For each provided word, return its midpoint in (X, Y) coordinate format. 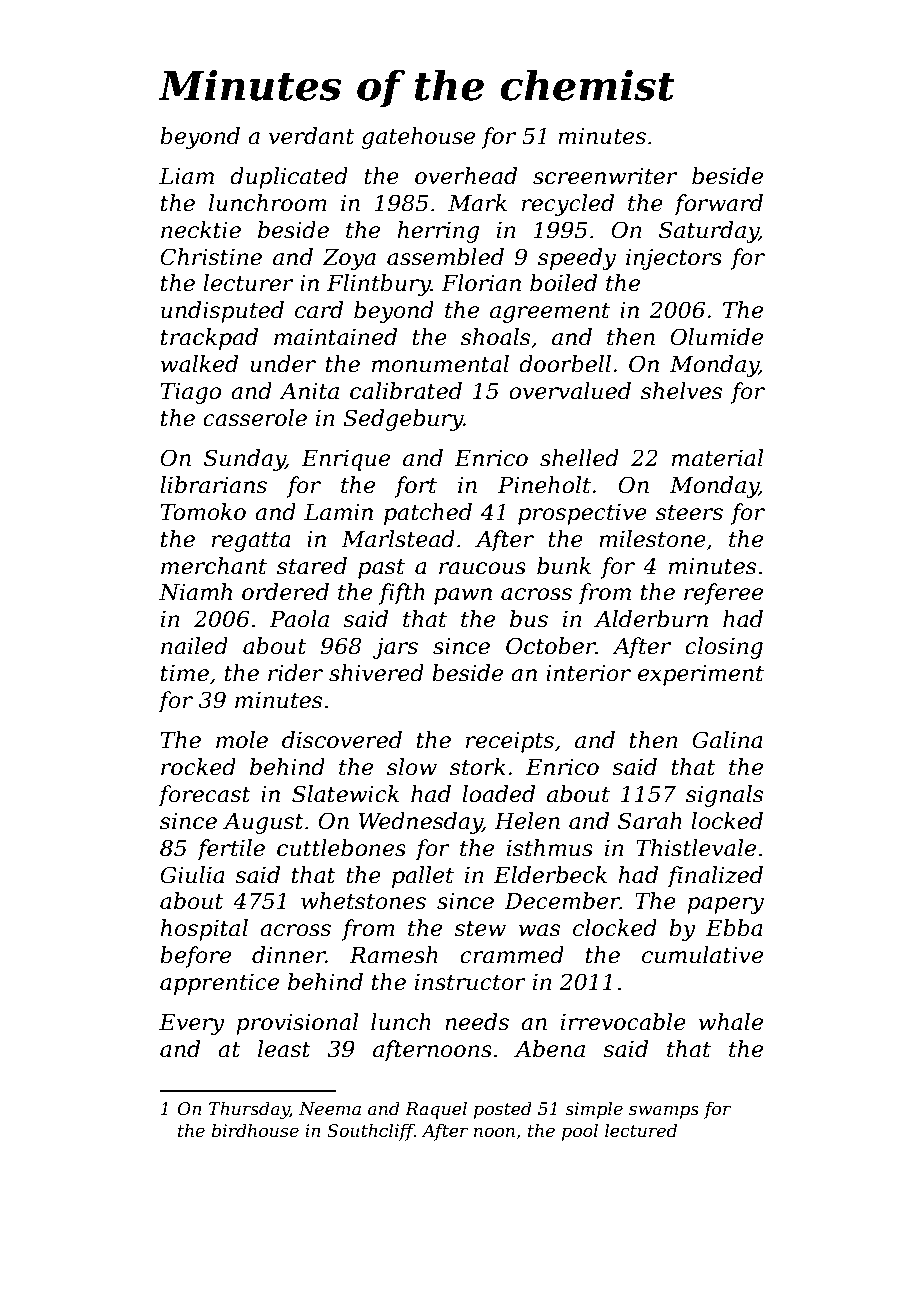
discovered (342, 740)
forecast (204, 796)
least (284, 1049)
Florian (481, 283)
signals (724, 796)
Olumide (716, 337)
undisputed (222, 312)
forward (718, 205)
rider (295, 673)
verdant (311, 136)
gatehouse (418, 138)
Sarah (650, 821)
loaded (498, 794)
